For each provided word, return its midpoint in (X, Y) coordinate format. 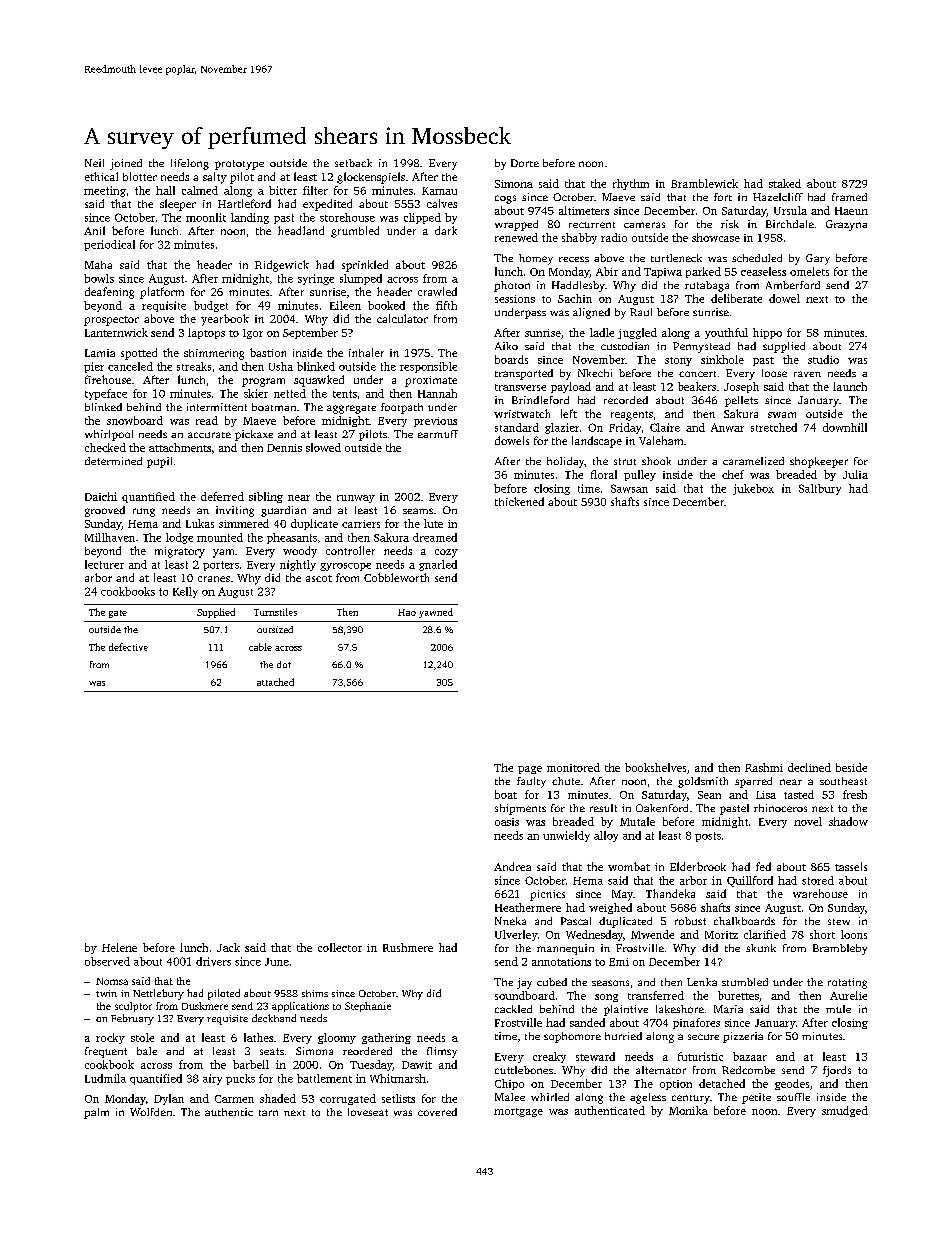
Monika (688, 1110)
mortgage (518, 1112)
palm (96, 1113)
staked (785, 183)
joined (126, 164)
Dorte (525, 163)
